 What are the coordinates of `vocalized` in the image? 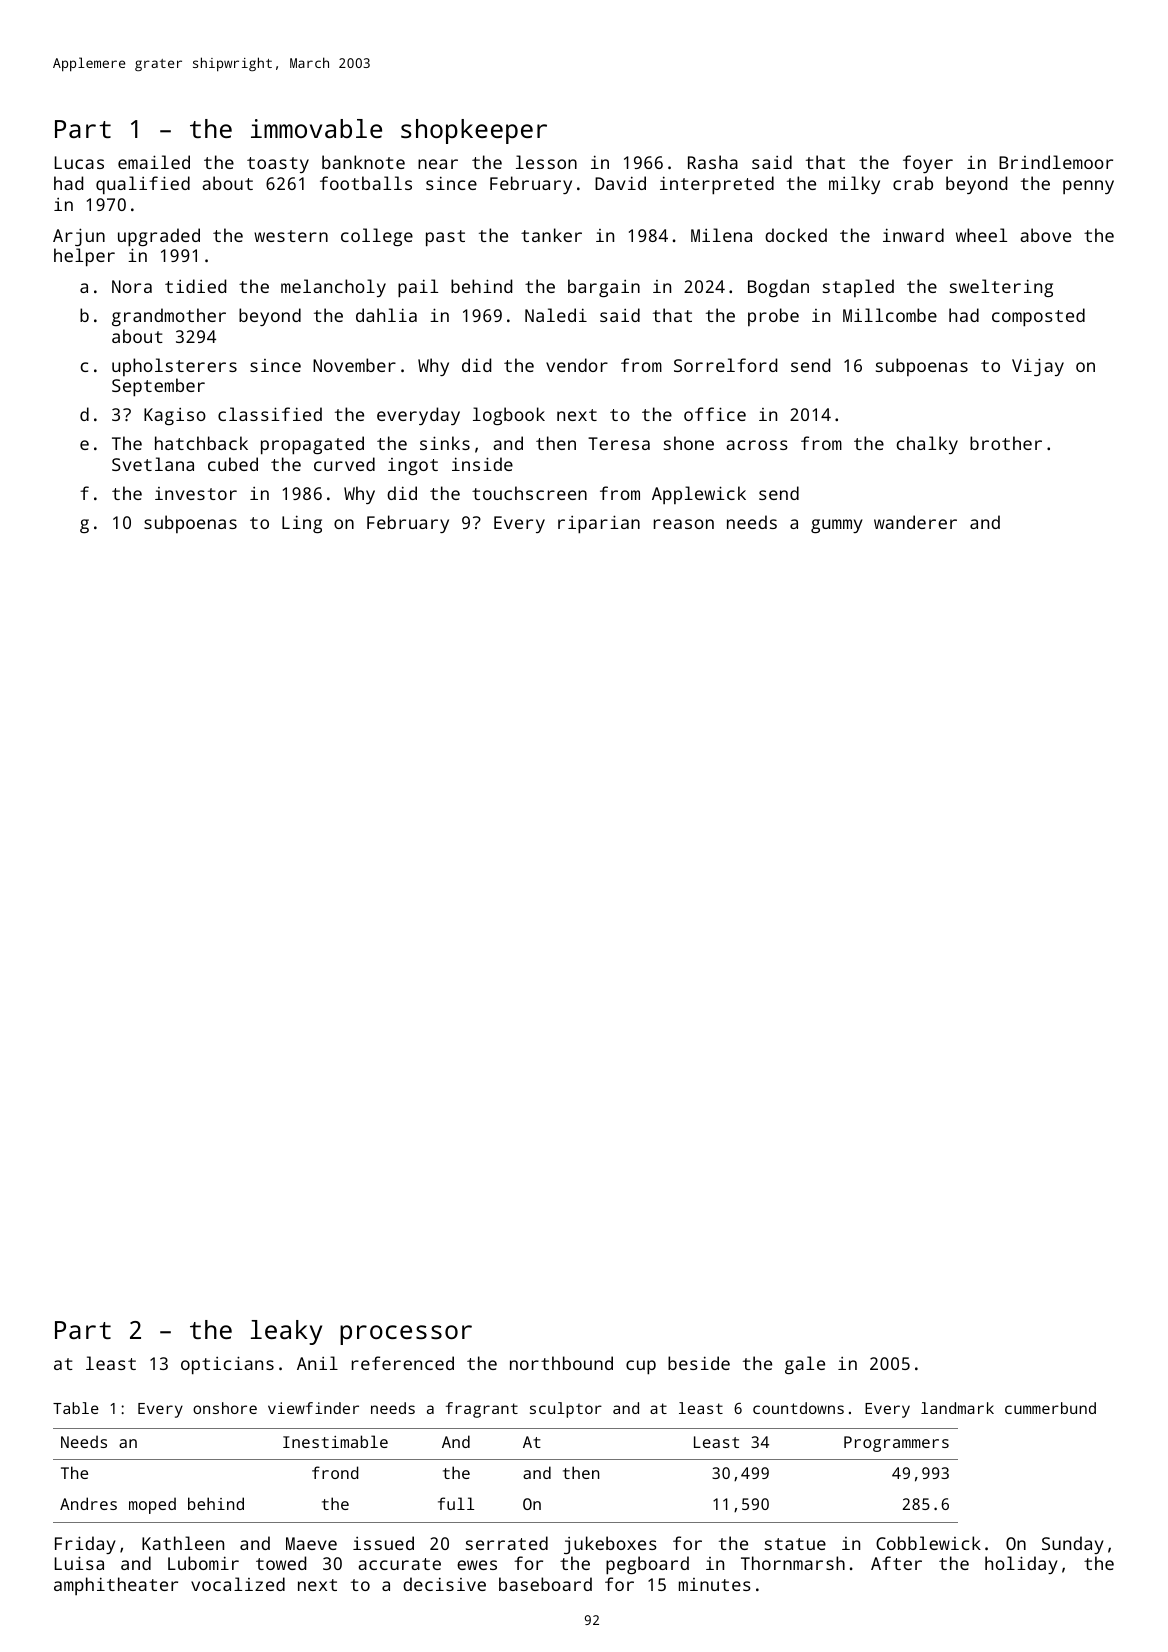 It's located at (238, 1584).
